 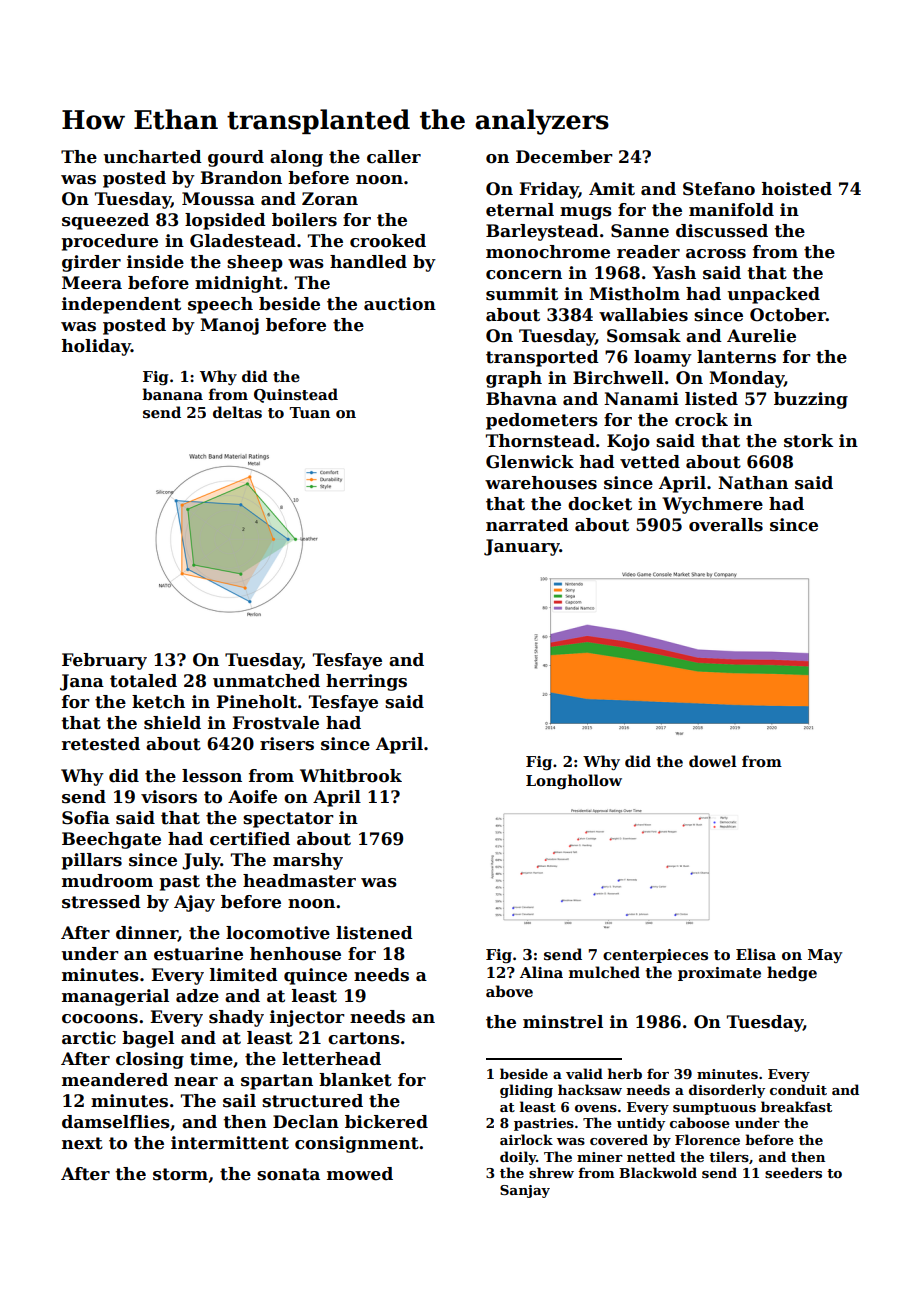 What do you see at coordinates (236, 158) in the screenshot?
I see `gourd` at bounding box center [236, 158].
